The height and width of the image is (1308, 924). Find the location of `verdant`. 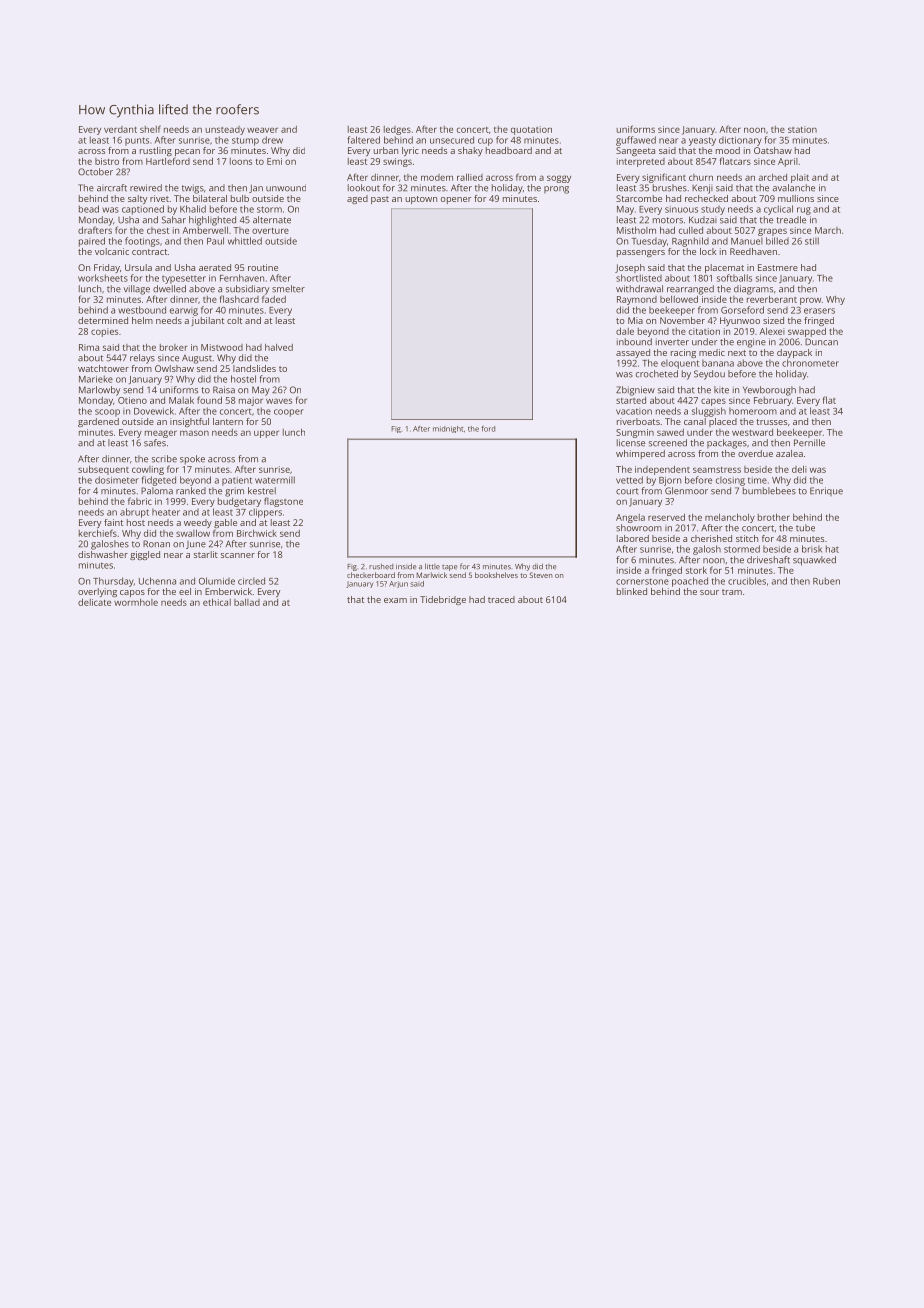

verdant is located at coordinates (120, 129).
